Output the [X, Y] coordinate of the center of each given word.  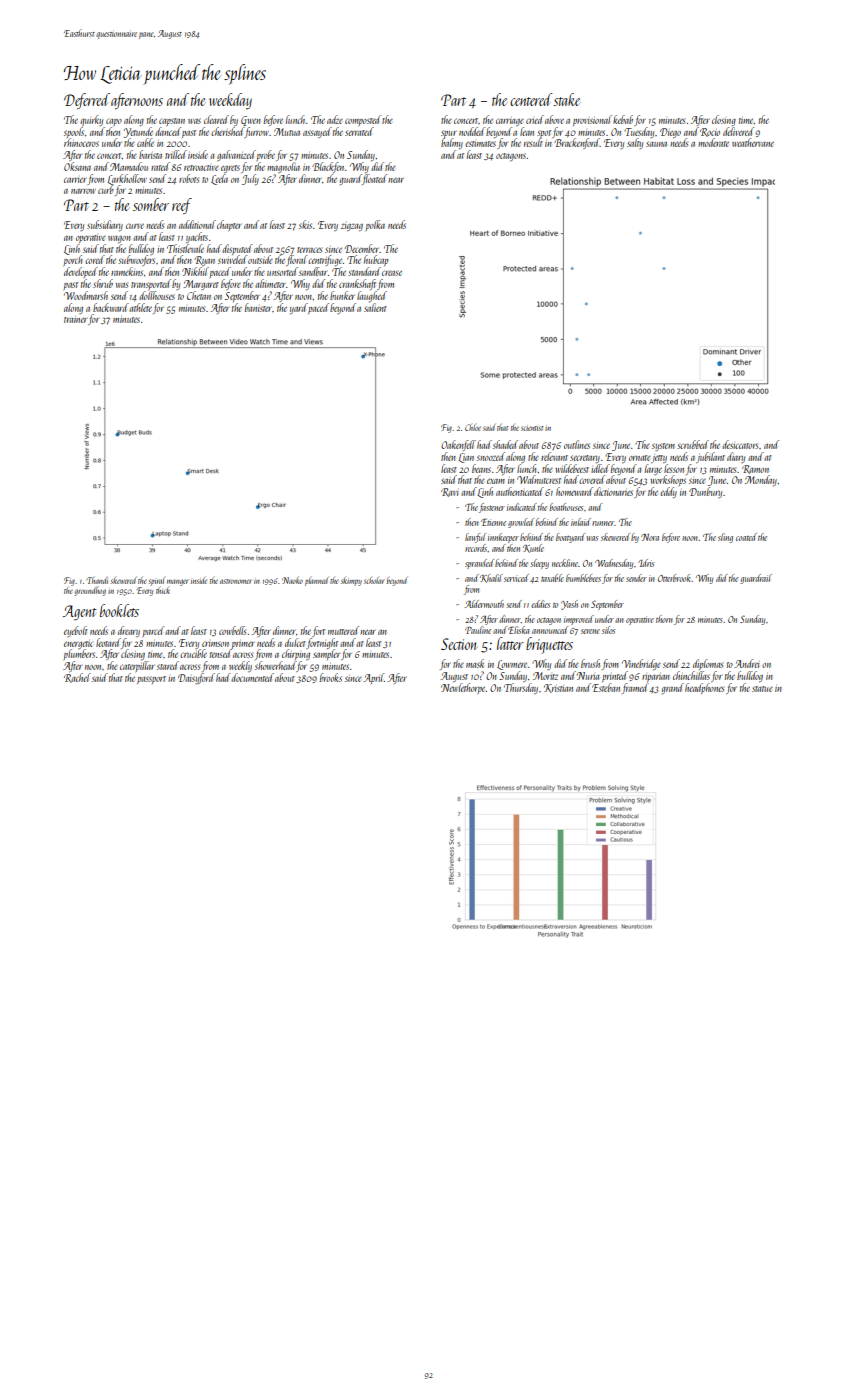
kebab [623, 119]
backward [111, 307]
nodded [472, 131]
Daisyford [196, 678]
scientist [532, 428]
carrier [75, 180]
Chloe [473, 427]
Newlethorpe [463, 688]
